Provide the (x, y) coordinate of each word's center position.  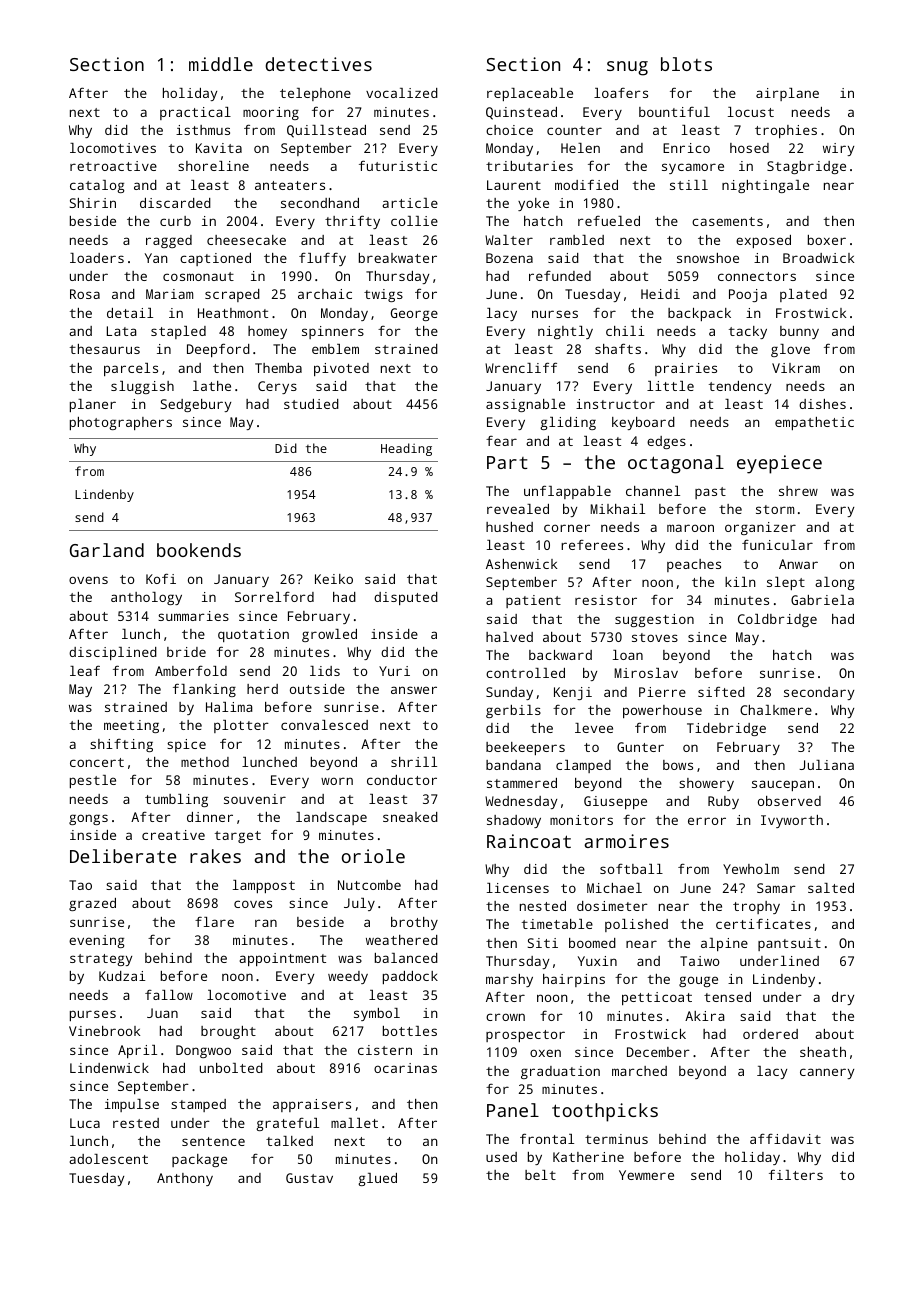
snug (627, 68)
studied (311, 404)
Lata (121, 331)
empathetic (814, 423)
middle (221, 64)
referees (592, 545)
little (670, 386)
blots (686, 64)
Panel (513, 1110)
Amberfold (191, 671)
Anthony (185, 1179)
